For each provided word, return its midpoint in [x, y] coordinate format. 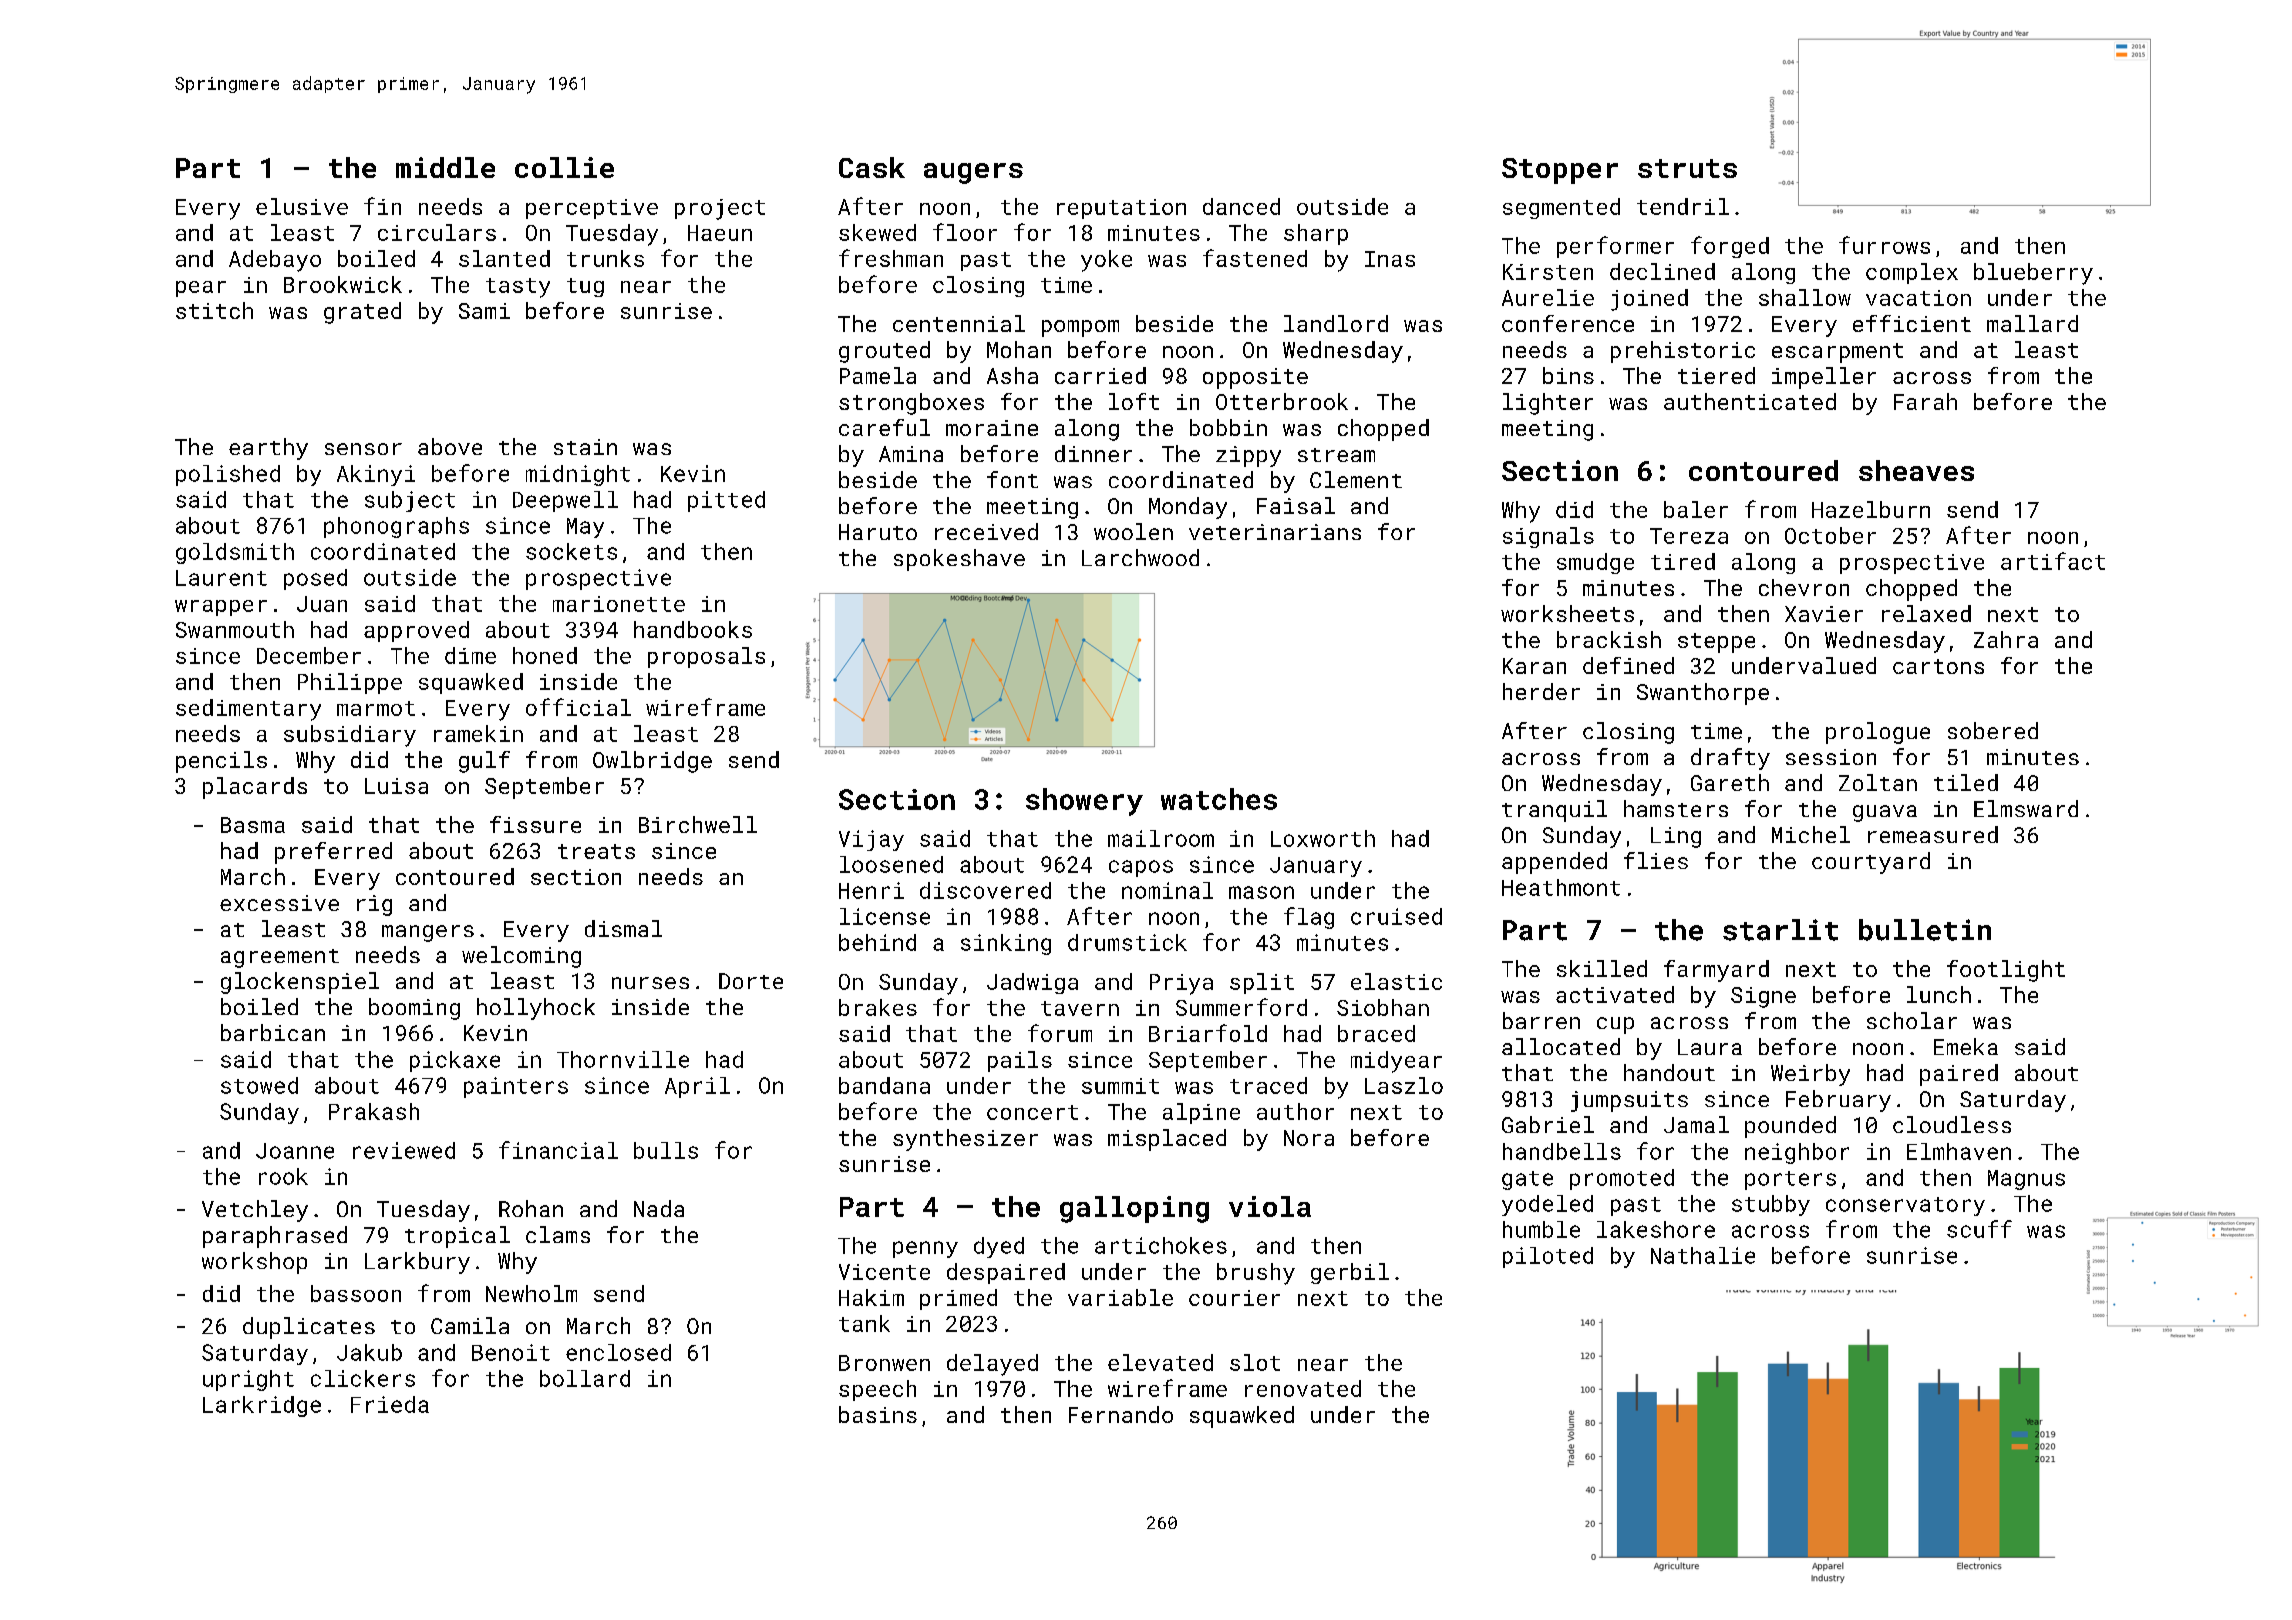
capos [1141, 868]
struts [1687, 168]
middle [445, 167]
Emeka [1966, 1046]
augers [973, 173]
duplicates [309, 1328]
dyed [999, 1247]
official [578, 707]
